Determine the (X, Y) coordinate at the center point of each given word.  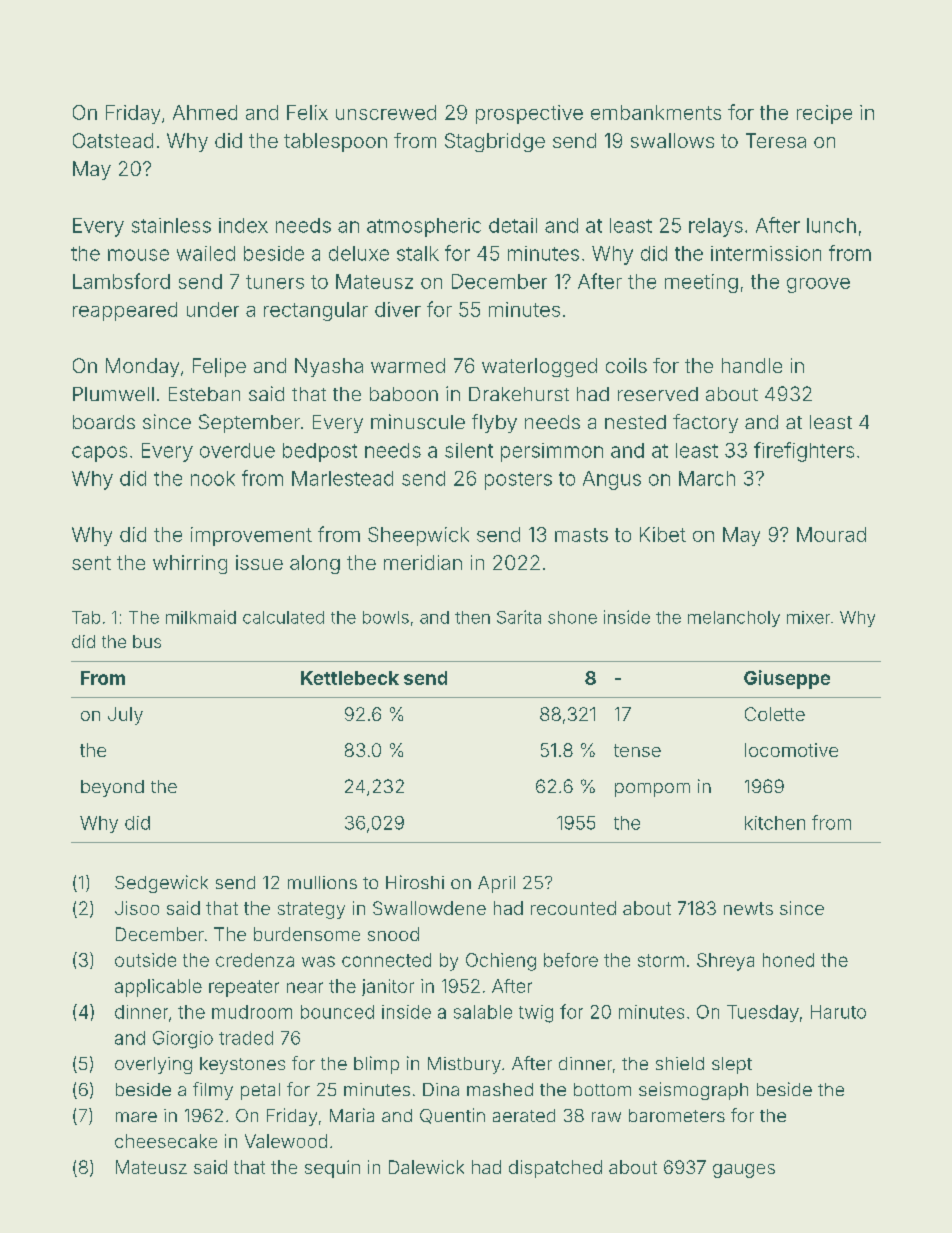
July (125, 716)
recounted (573, 908)
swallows (672, 140)
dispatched (555, 1169)
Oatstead (113, 140)
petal (260, 1091)
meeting (701, 283)
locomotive (791, 750)
